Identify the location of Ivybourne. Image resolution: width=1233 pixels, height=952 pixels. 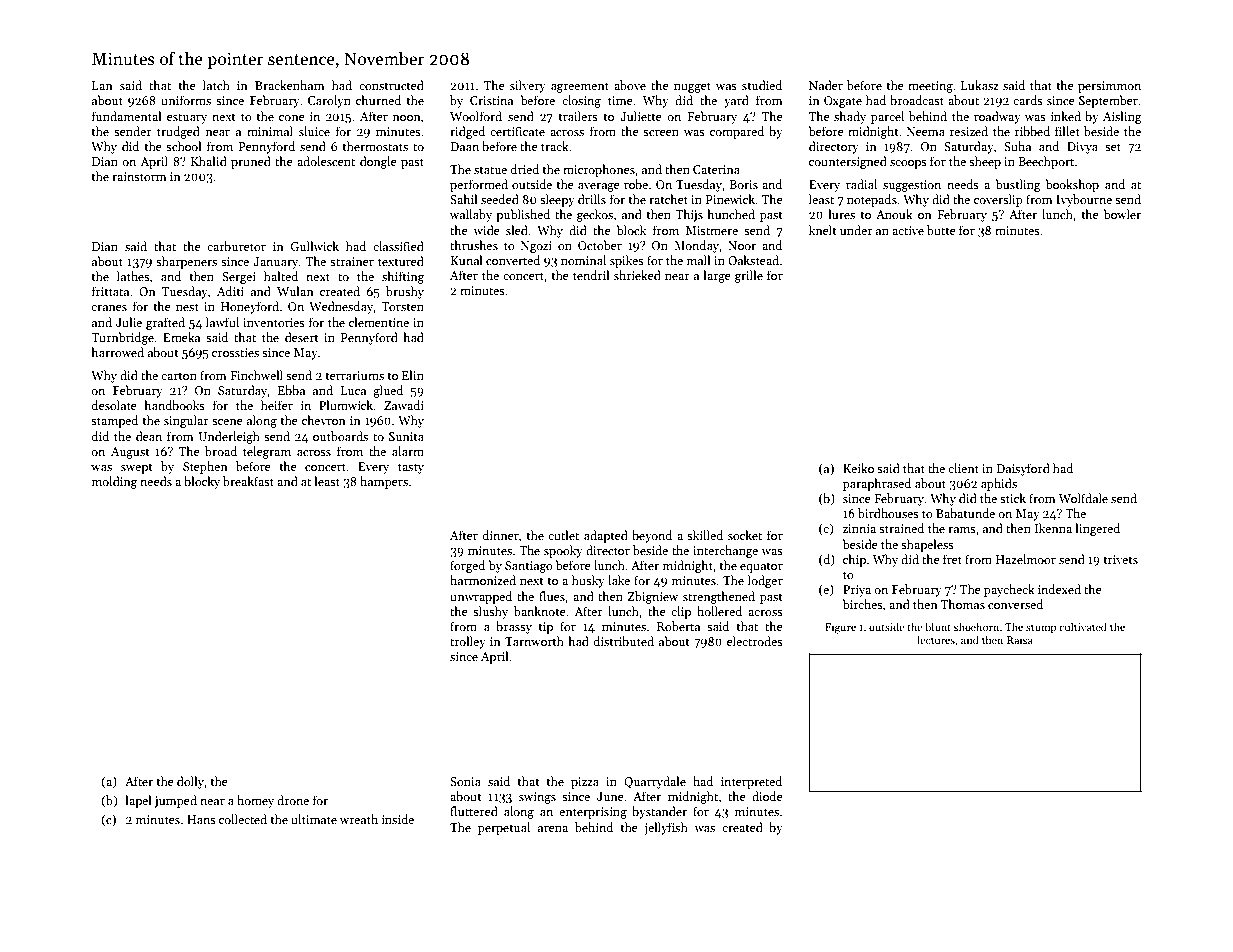
(1084, 200).
